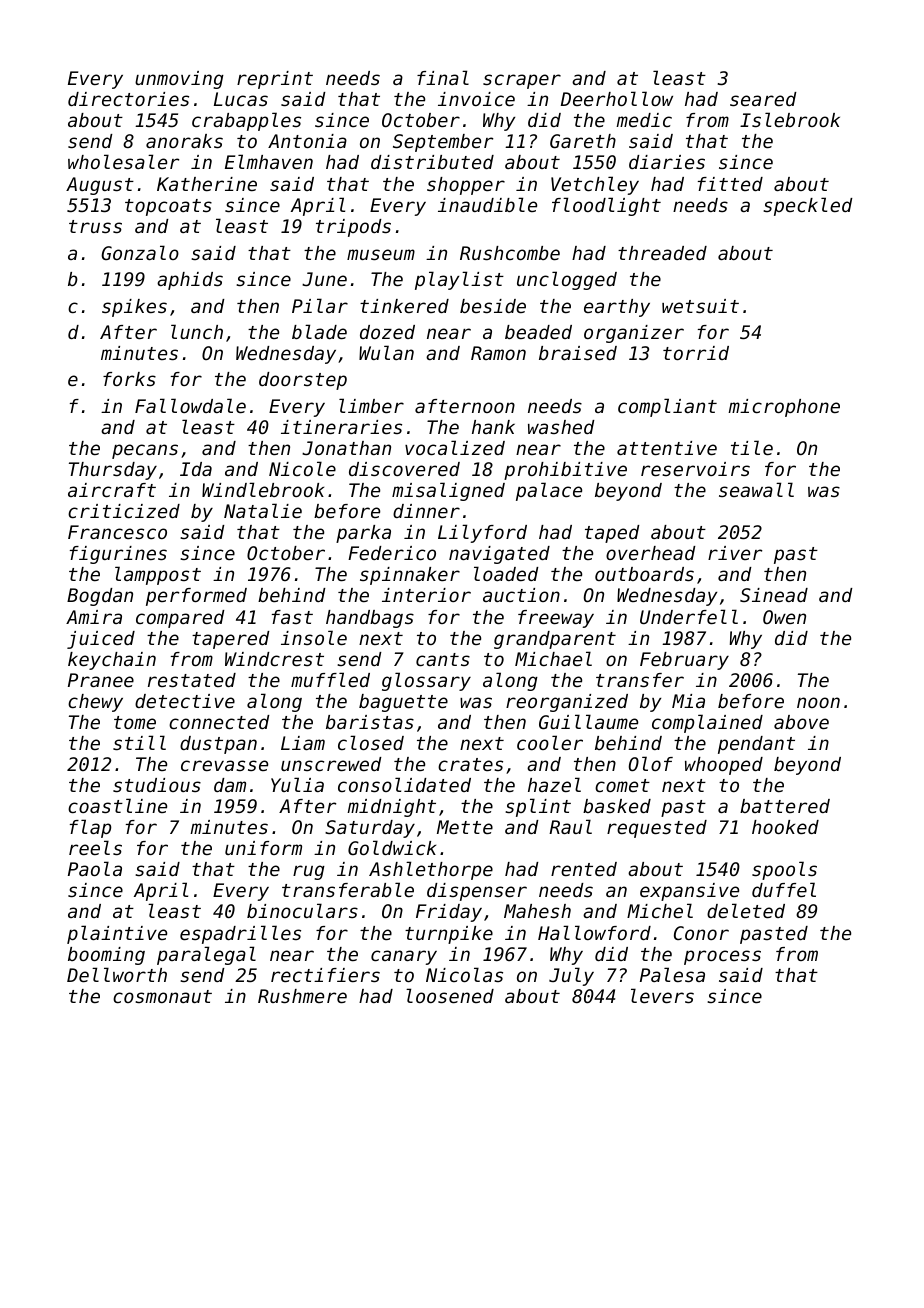 The image size is (924, 1308). Describe the element at coordinates (324, 279) in the screenshot. I see `June` at that location.
